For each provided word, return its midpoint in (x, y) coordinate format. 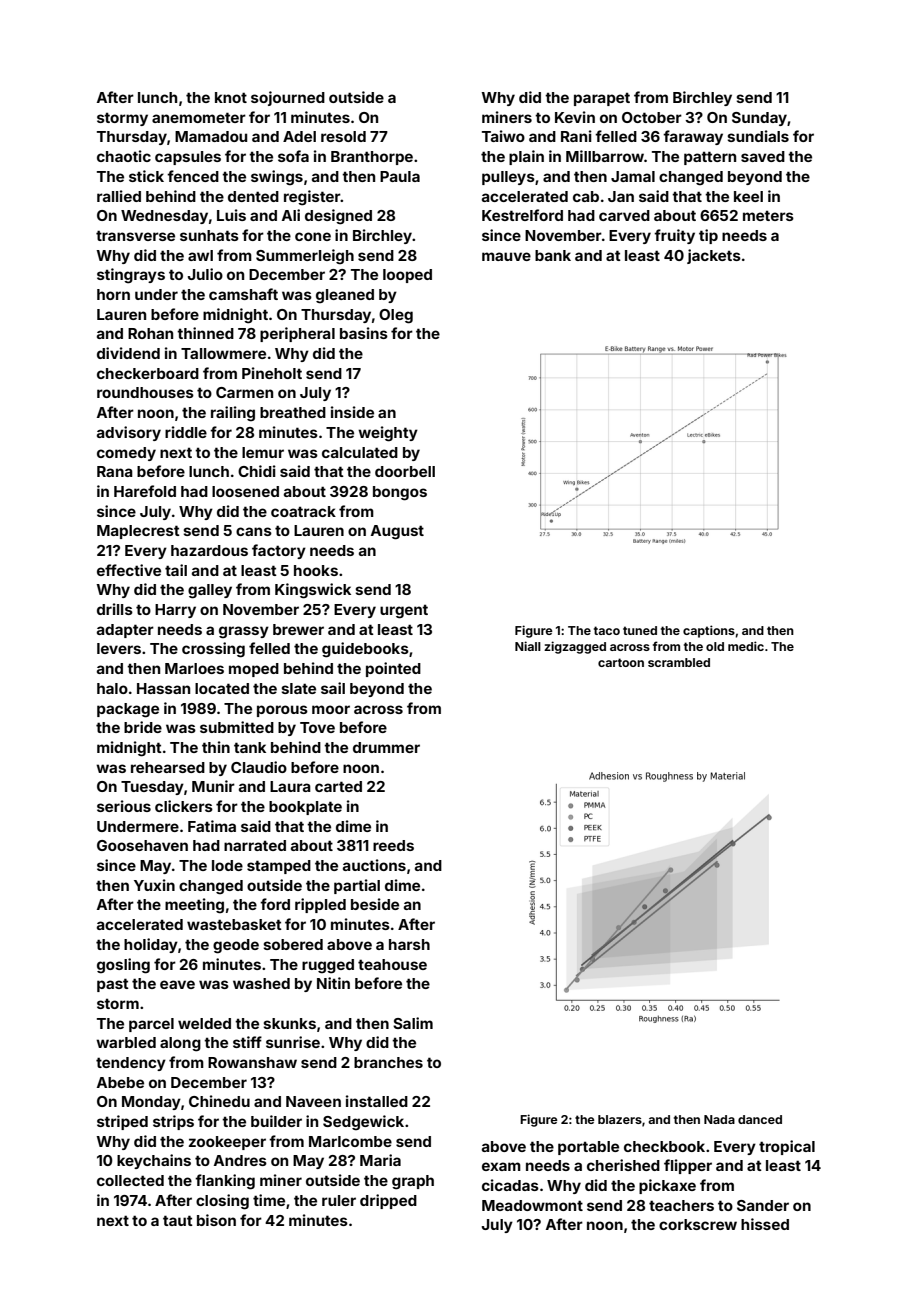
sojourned (288, 98)
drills (115, 609)
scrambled (679, 662)
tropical (787, 1147)
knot (231, 97)
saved (763, 156)
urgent (404, 611)
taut (178, 1220)
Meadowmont (532, 1205)
